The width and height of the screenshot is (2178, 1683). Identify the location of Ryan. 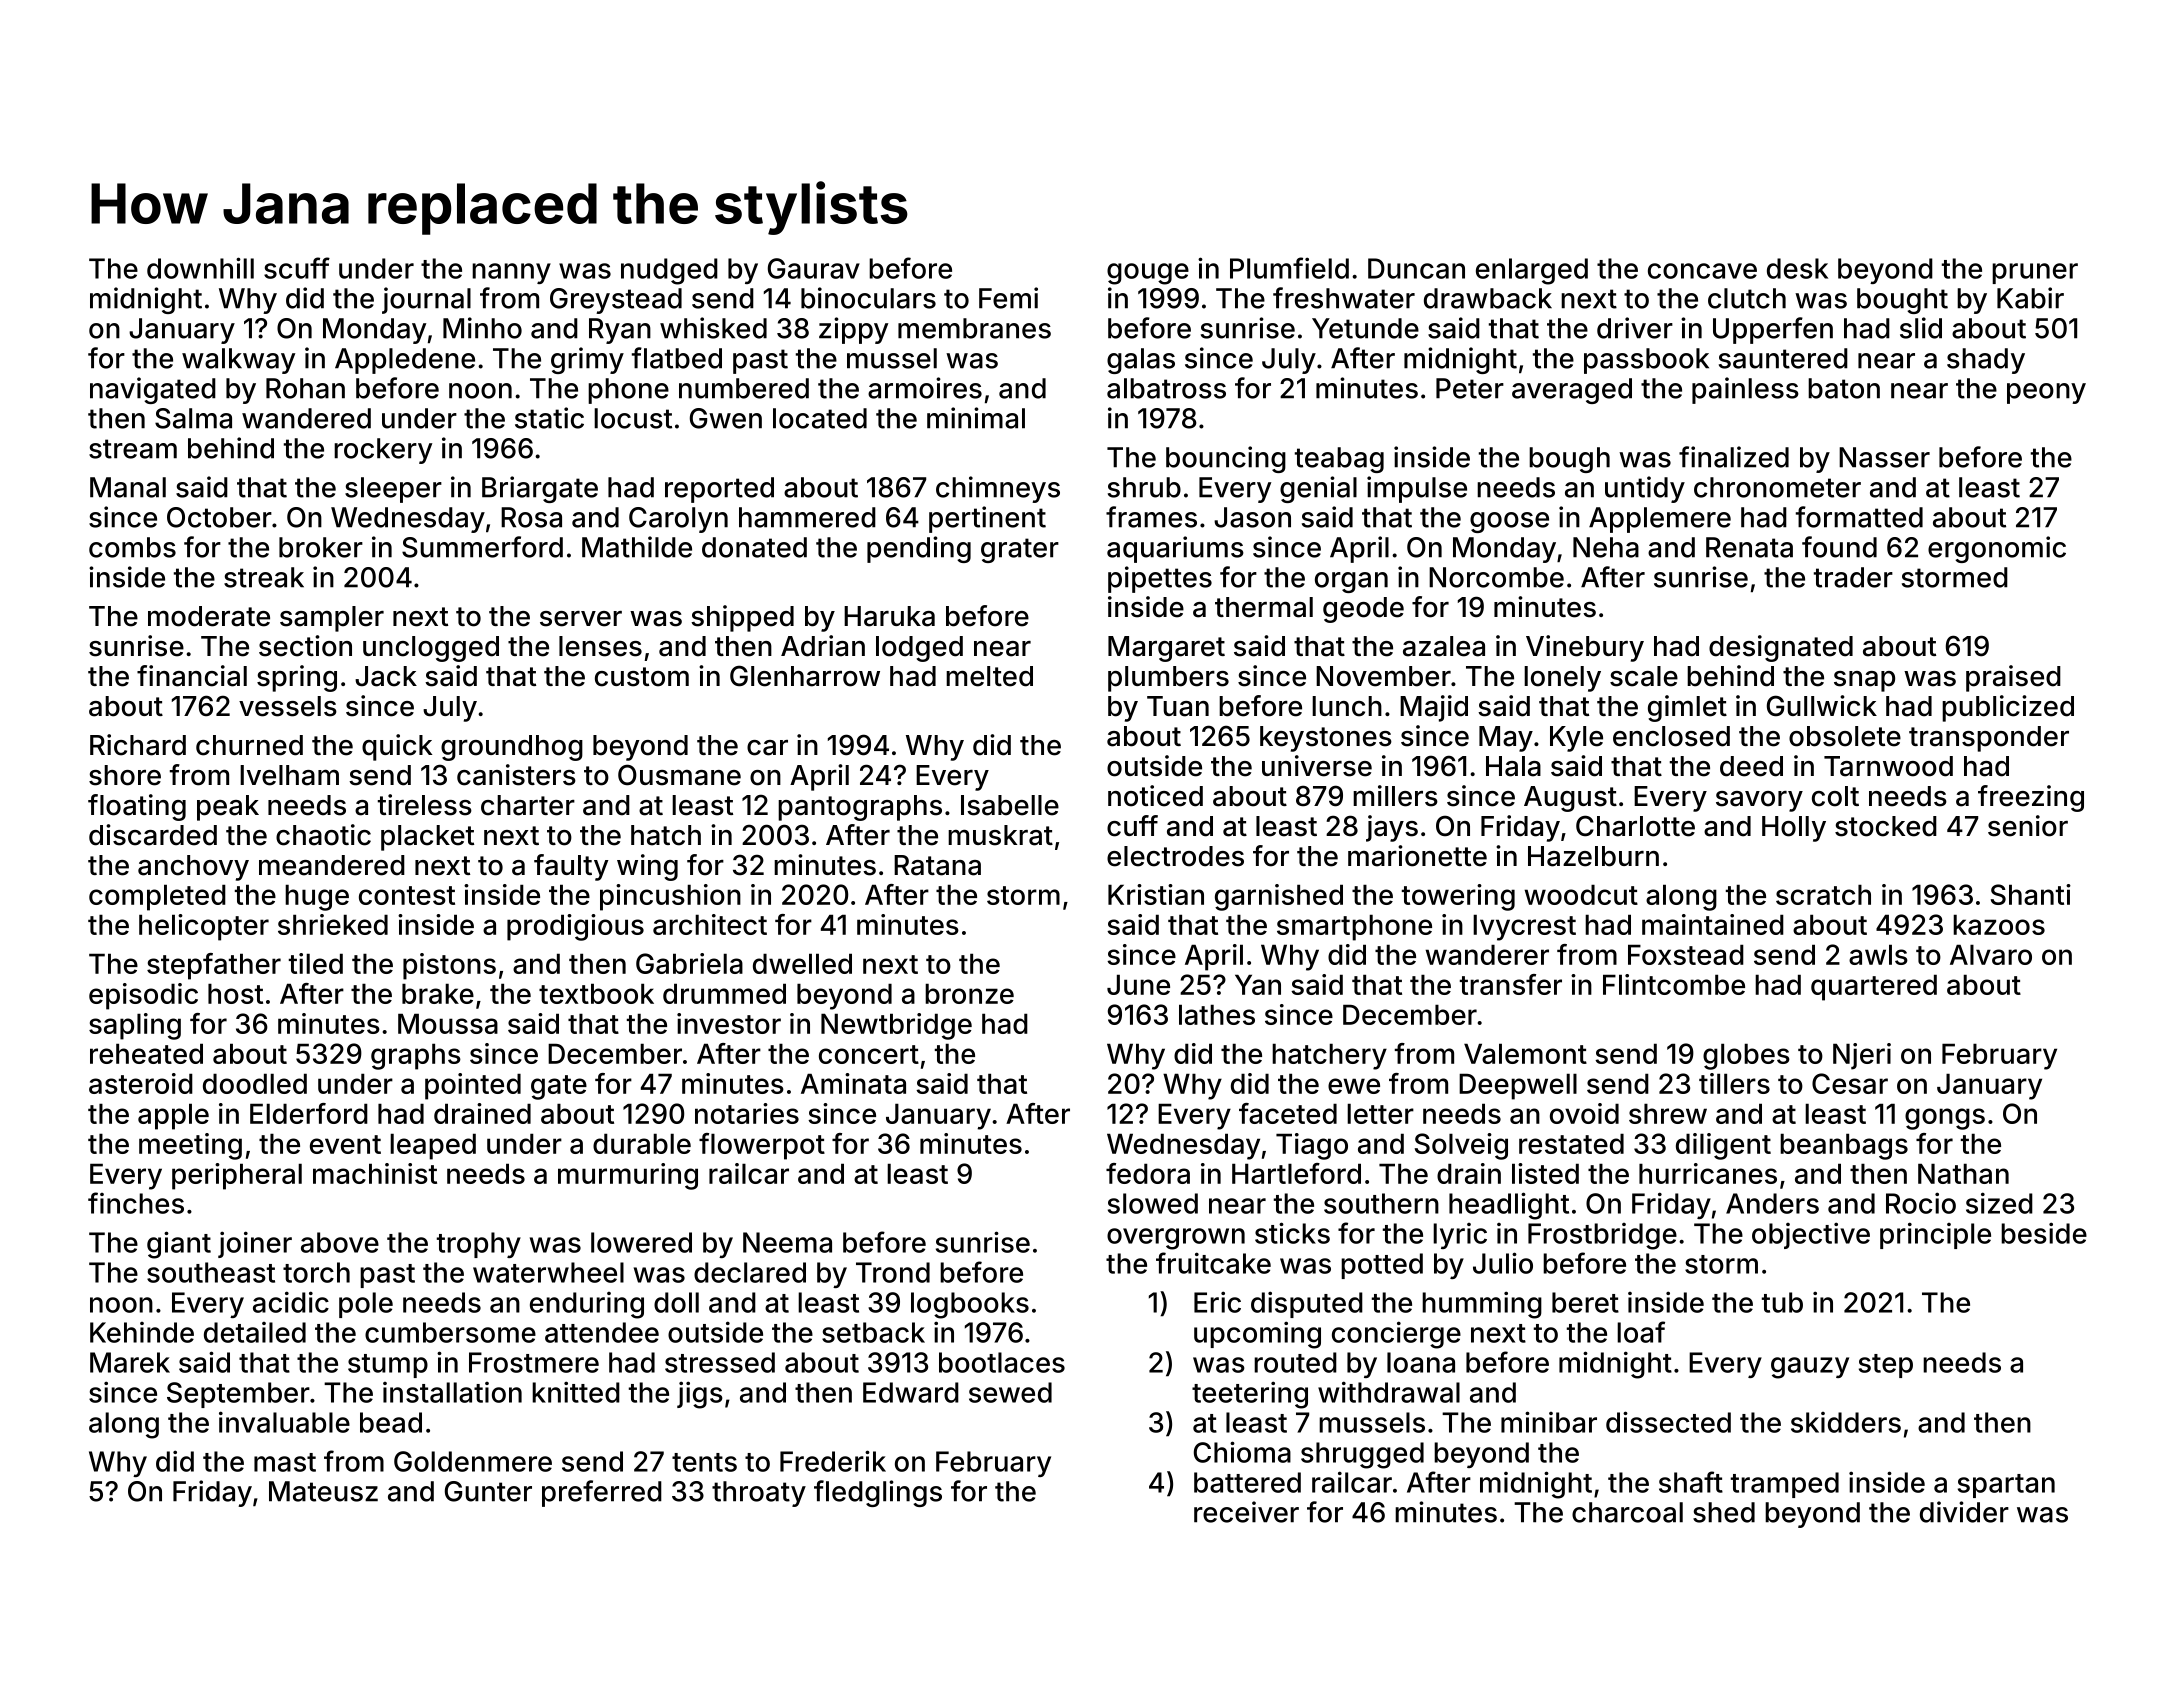
(620, 331).
